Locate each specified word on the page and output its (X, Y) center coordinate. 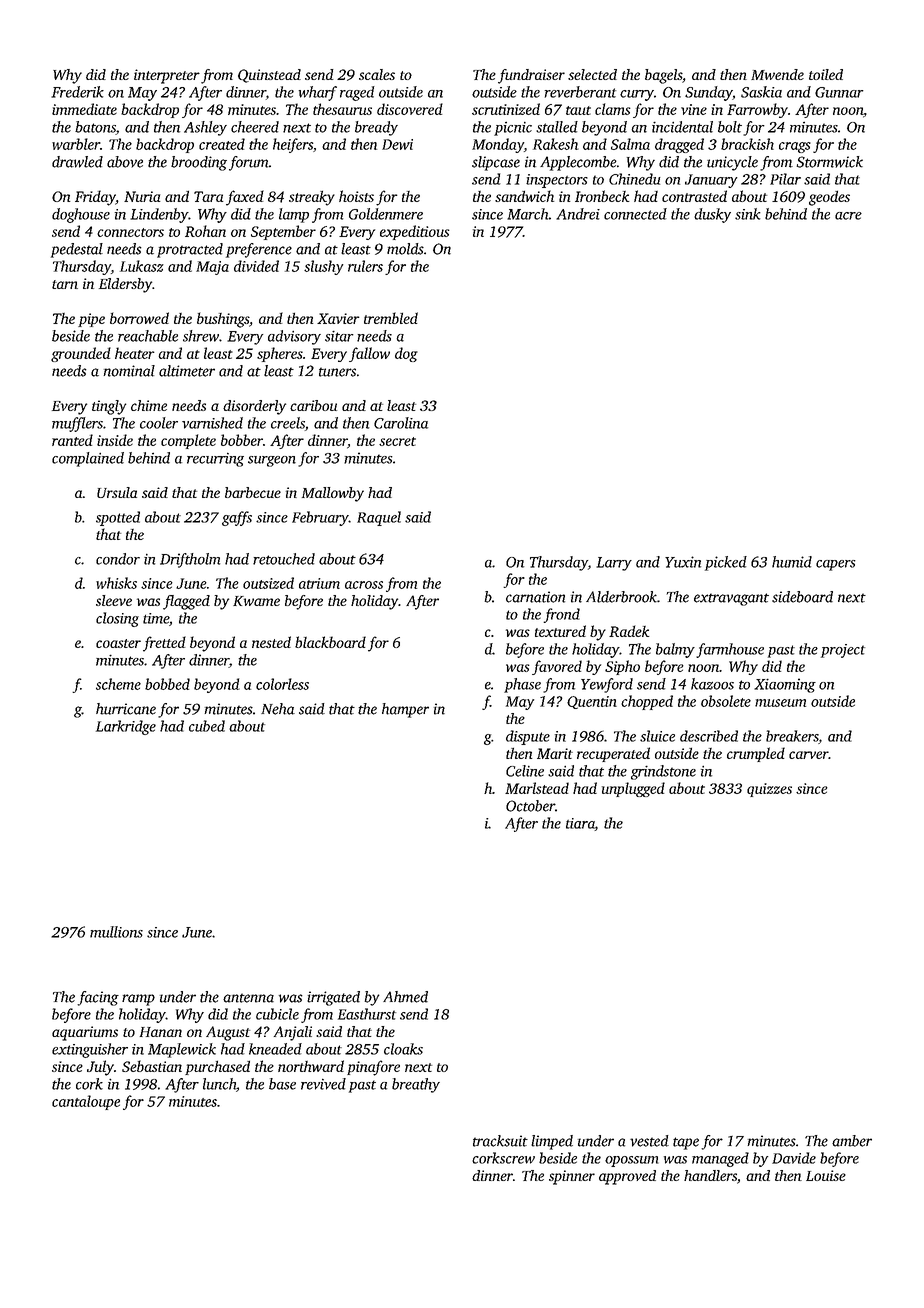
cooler (159, 423)
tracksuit (500, 1141)
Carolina (401, 423)
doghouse (81, 215)
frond (561, 615)
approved (627, 1177)
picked (726, 563)
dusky (712, 215)
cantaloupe (86, 1102)
